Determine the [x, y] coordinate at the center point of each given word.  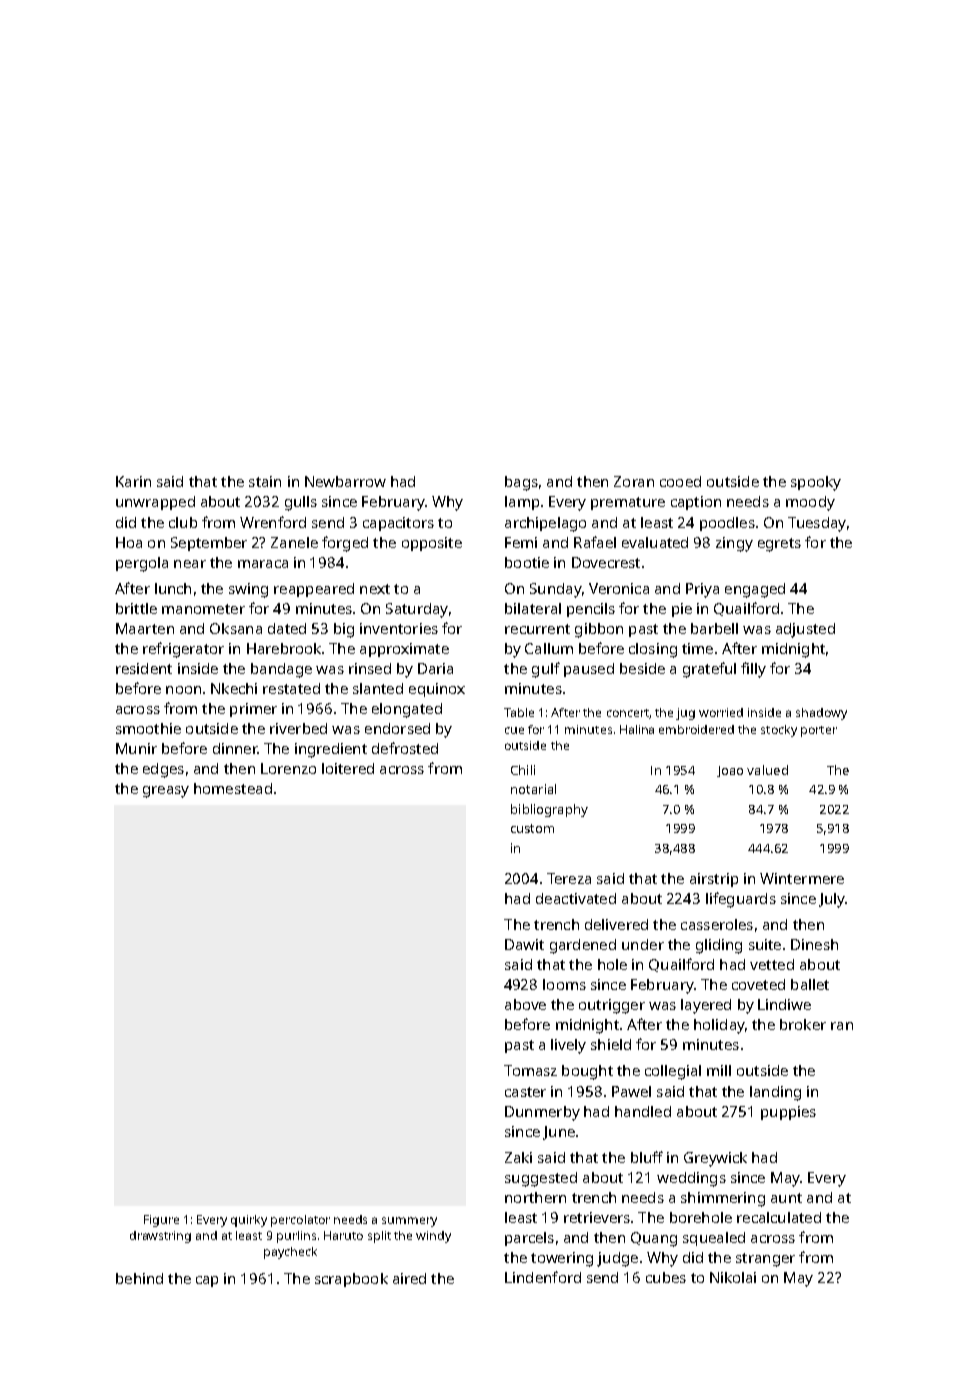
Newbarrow [345, 481]
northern [535, 1197]
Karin [133, 481]
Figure [161, 1221]
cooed [680, 481]
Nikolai [733, 1277]
